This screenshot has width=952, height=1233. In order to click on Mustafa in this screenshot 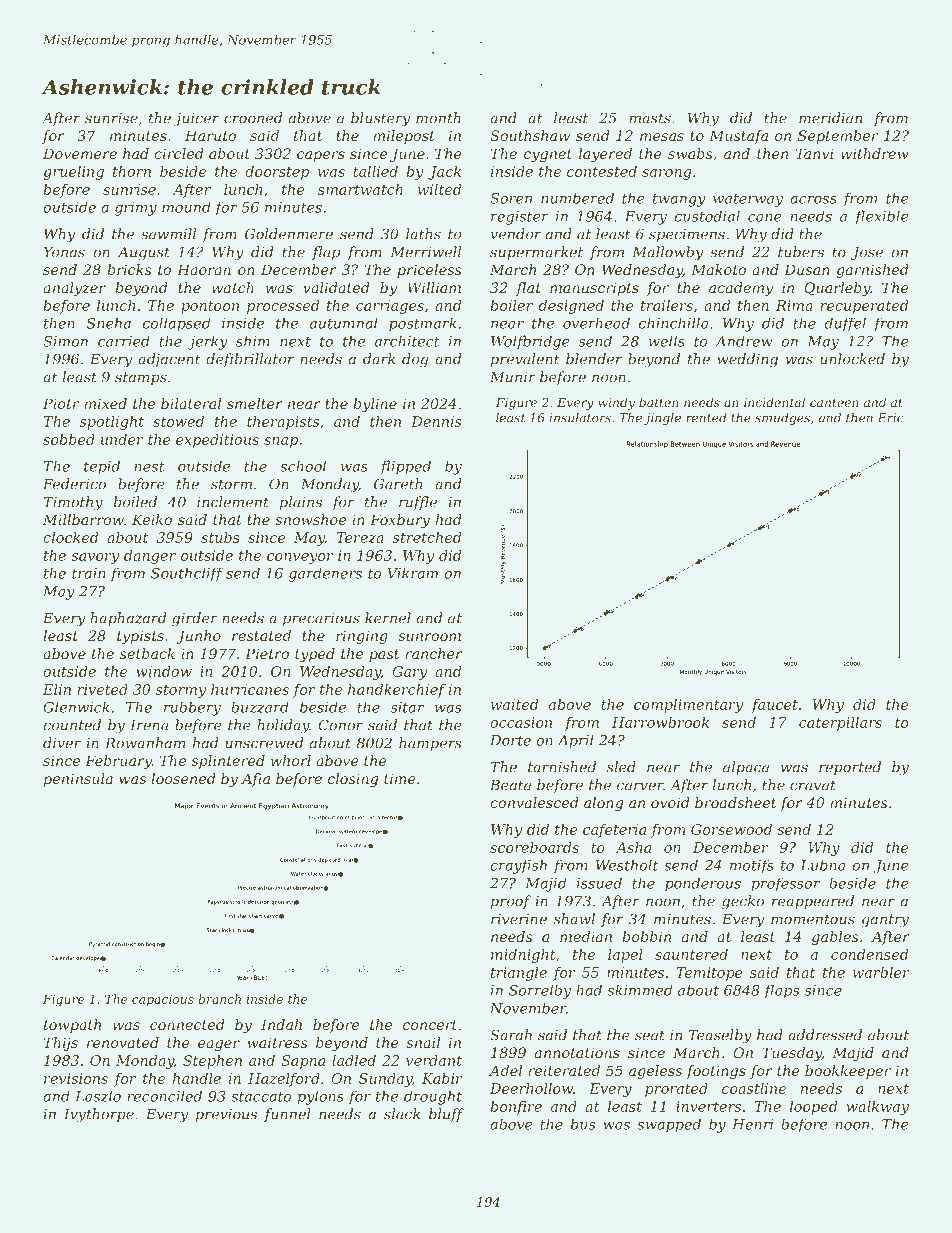, I will do `click(738, 137)`.
